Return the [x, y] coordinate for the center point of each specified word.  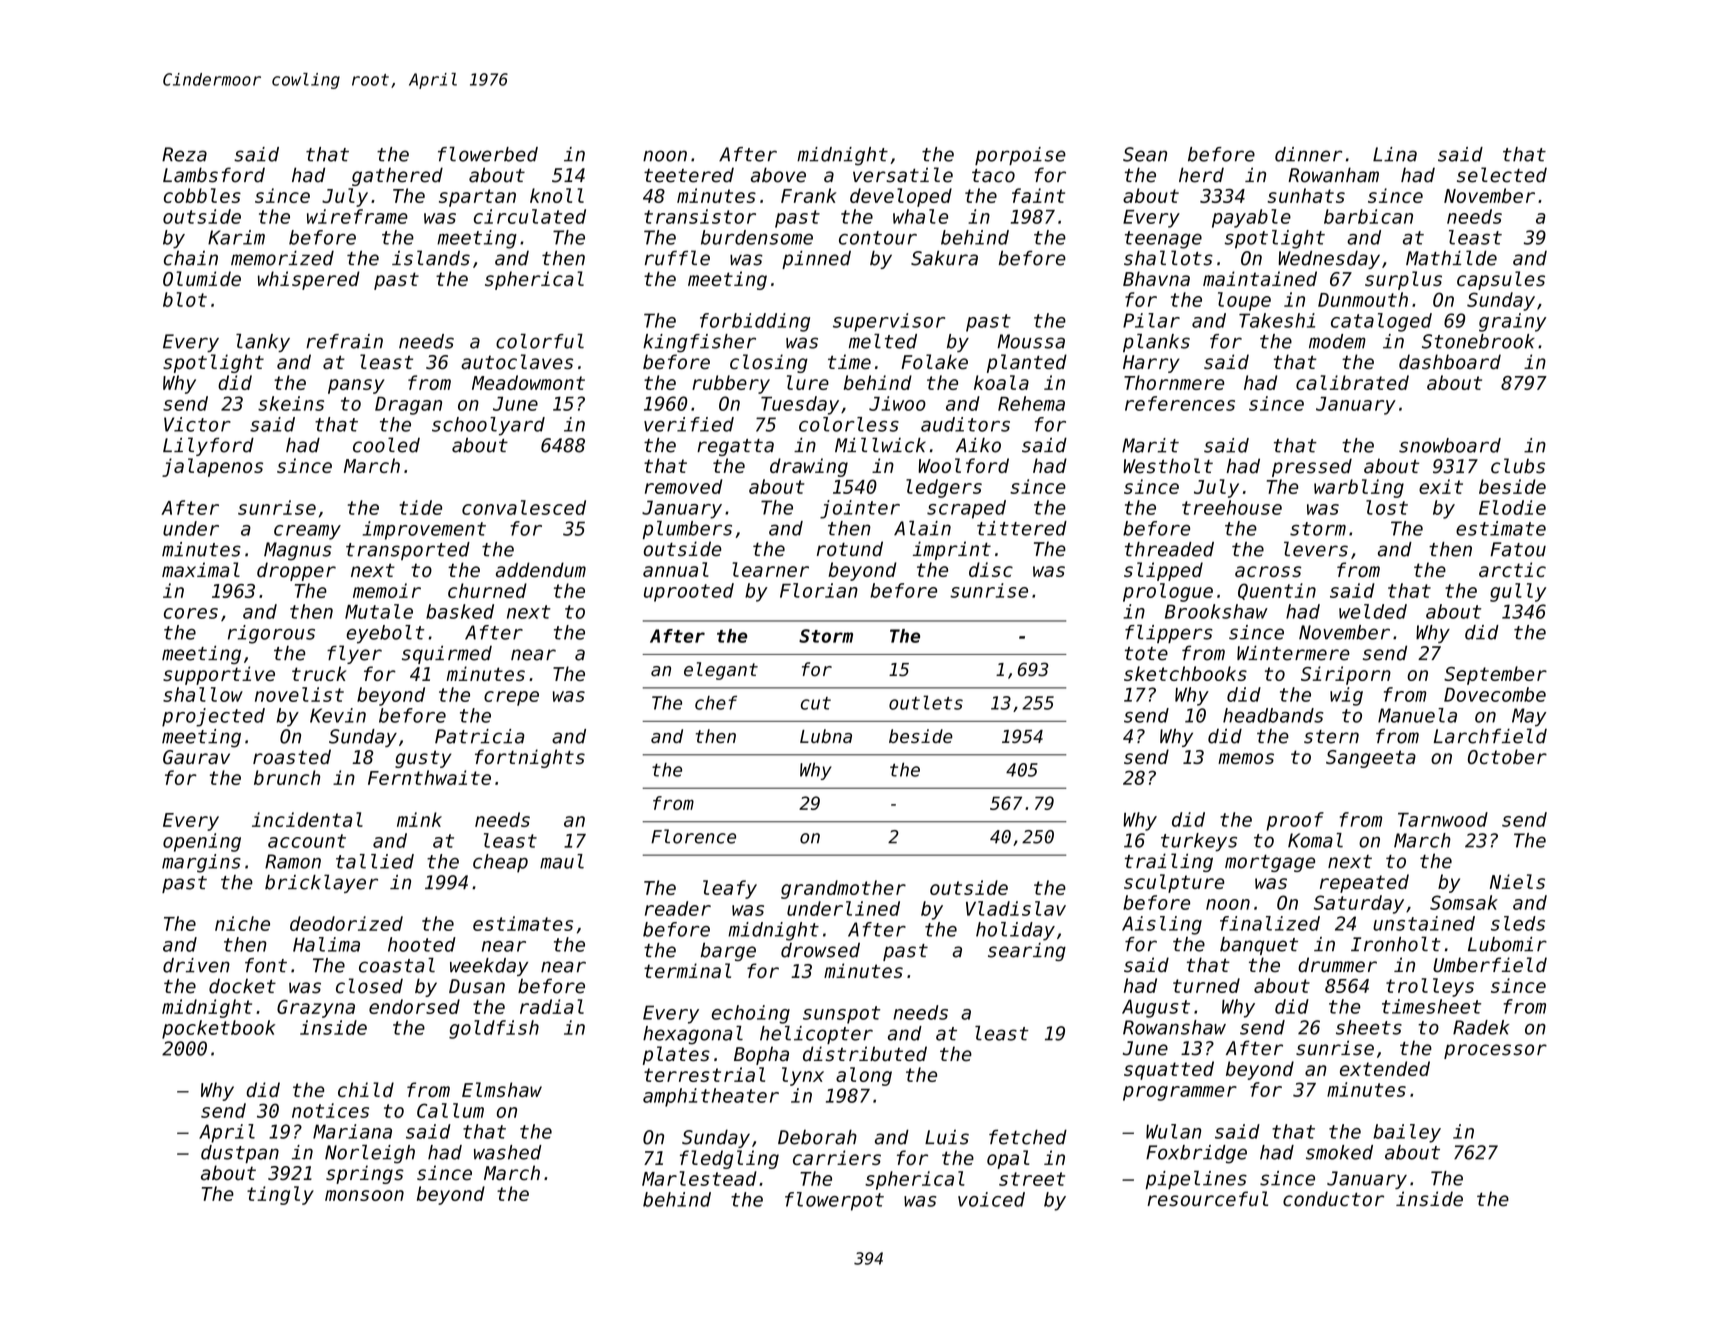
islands [431, 258]
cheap [500, 863]
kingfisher [699, 343]
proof [1295, 821]
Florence [693, 836]
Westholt [1168, 466]
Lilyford [208, 446]
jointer [860, 509]
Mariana [352, 1131]
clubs [1518, 466]
